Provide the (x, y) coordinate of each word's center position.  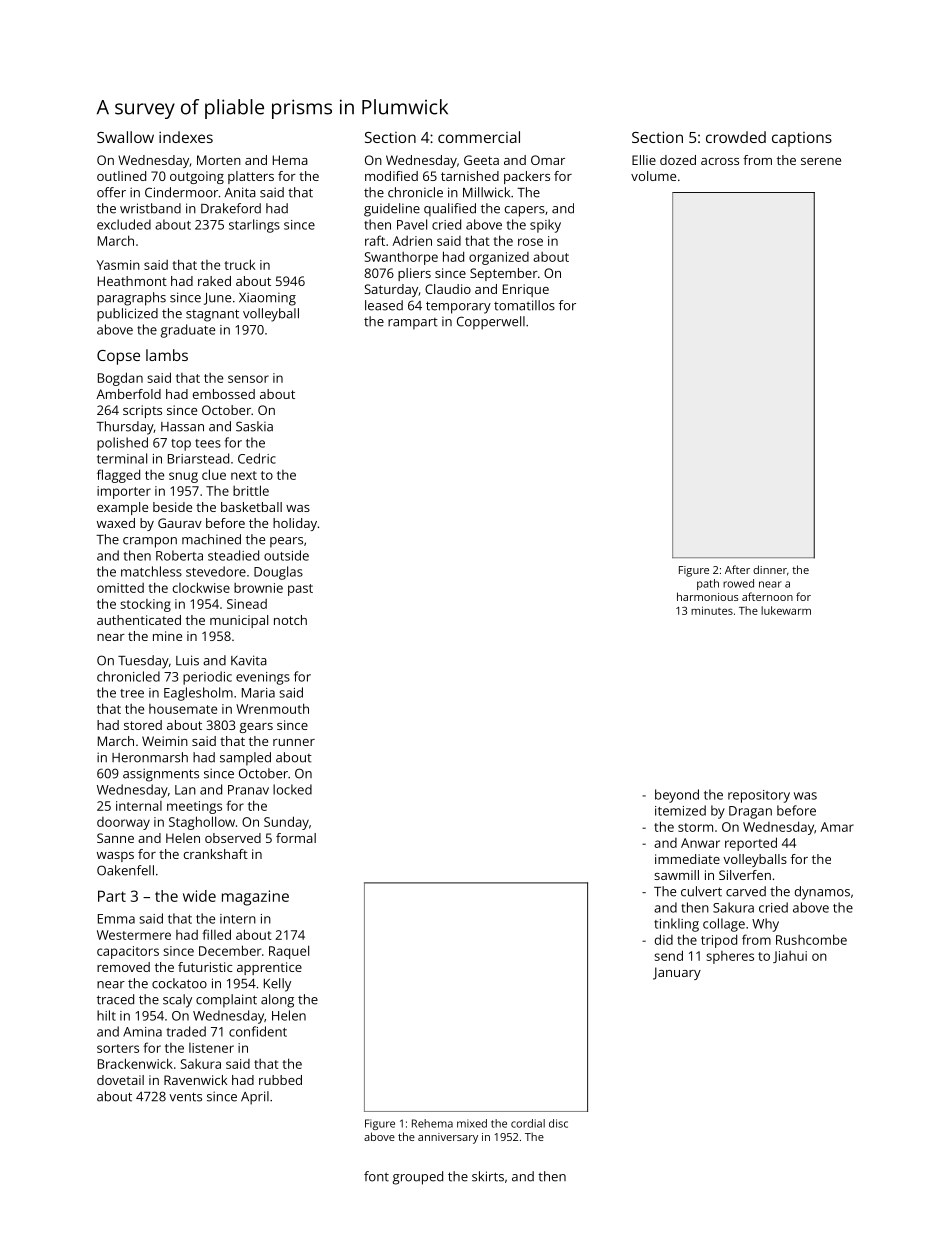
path (708, 584)
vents (185, 1097)
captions (802, 139)
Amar (837, 827)
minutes (712, 610)
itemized (680, 810)
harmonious (707, 596)
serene (821, 161)
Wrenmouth (272, 708)
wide (199, 896)
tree (132, 693)
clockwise (201, 587)
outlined (121, 176)
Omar (548, 160)
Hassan (182, 427)
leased (384, 305)
